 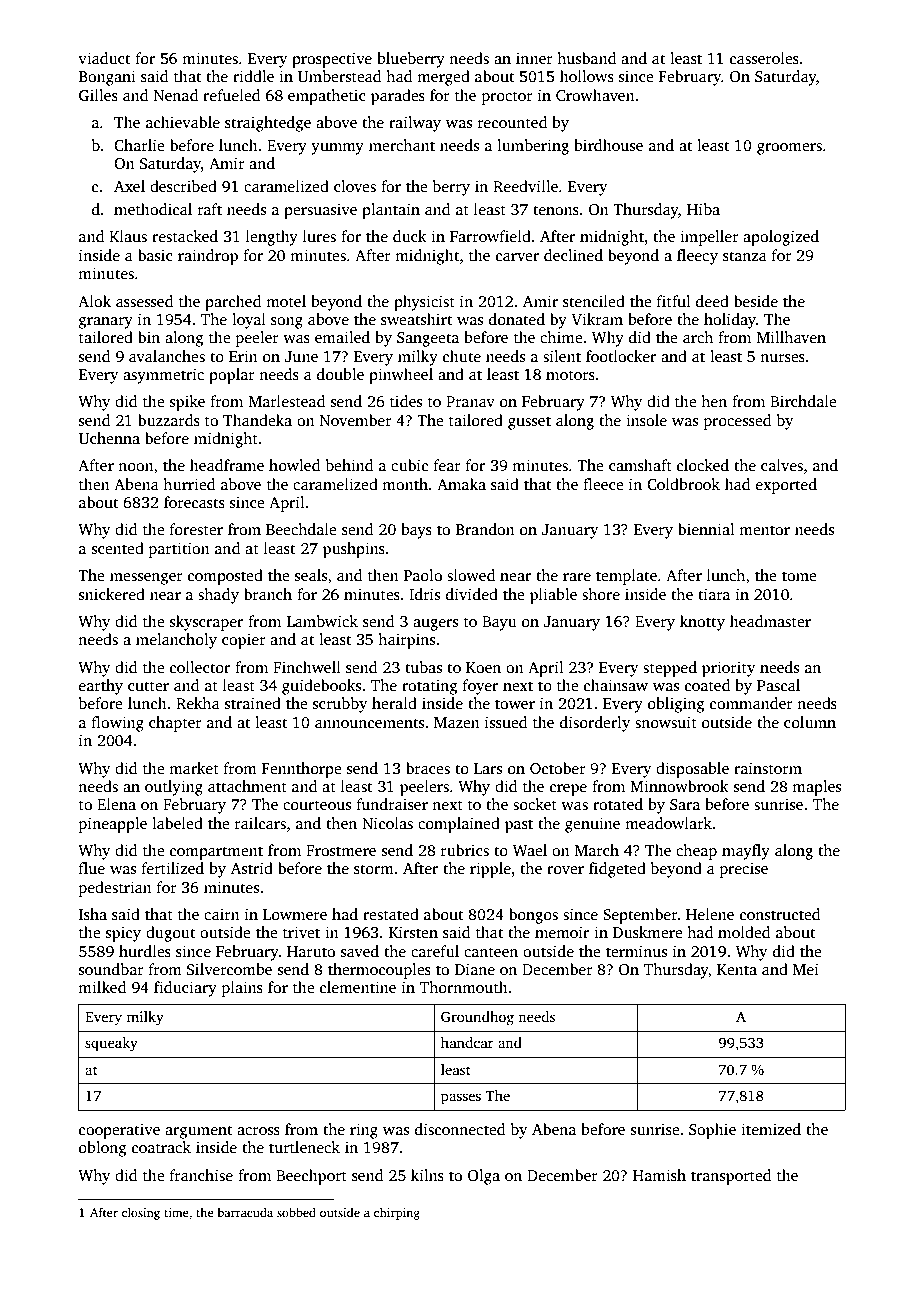 I want to click on Mazen, so click(x=457, y=722).
